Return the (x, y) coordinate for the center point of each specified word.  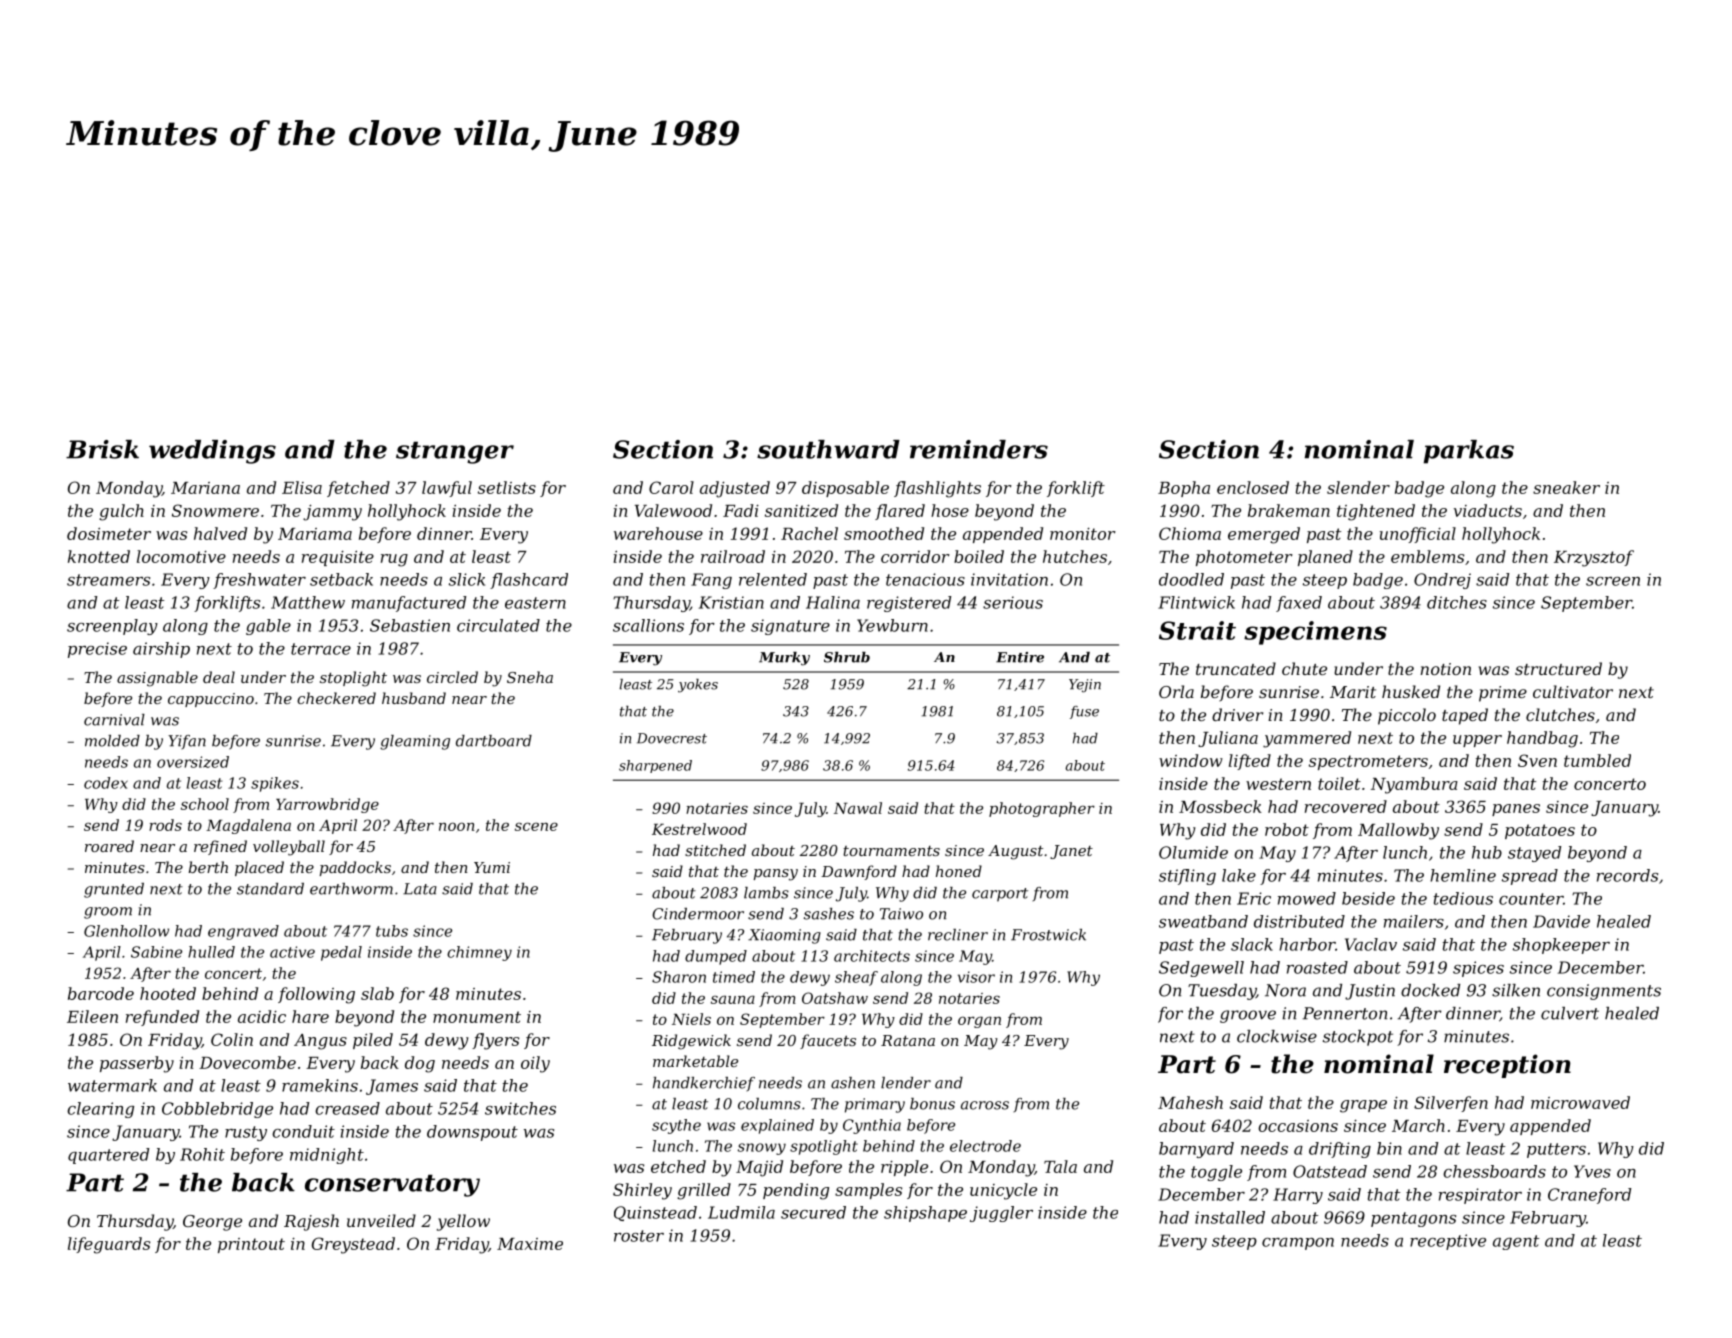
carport (1000, 895)
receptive (1448, 1242)
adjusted (735, 489)
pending (796, 1191)
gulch (121, 512)
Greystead (353, 1245)
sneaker (1566, 487)
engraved (243, 932)
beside (1368, 898)
